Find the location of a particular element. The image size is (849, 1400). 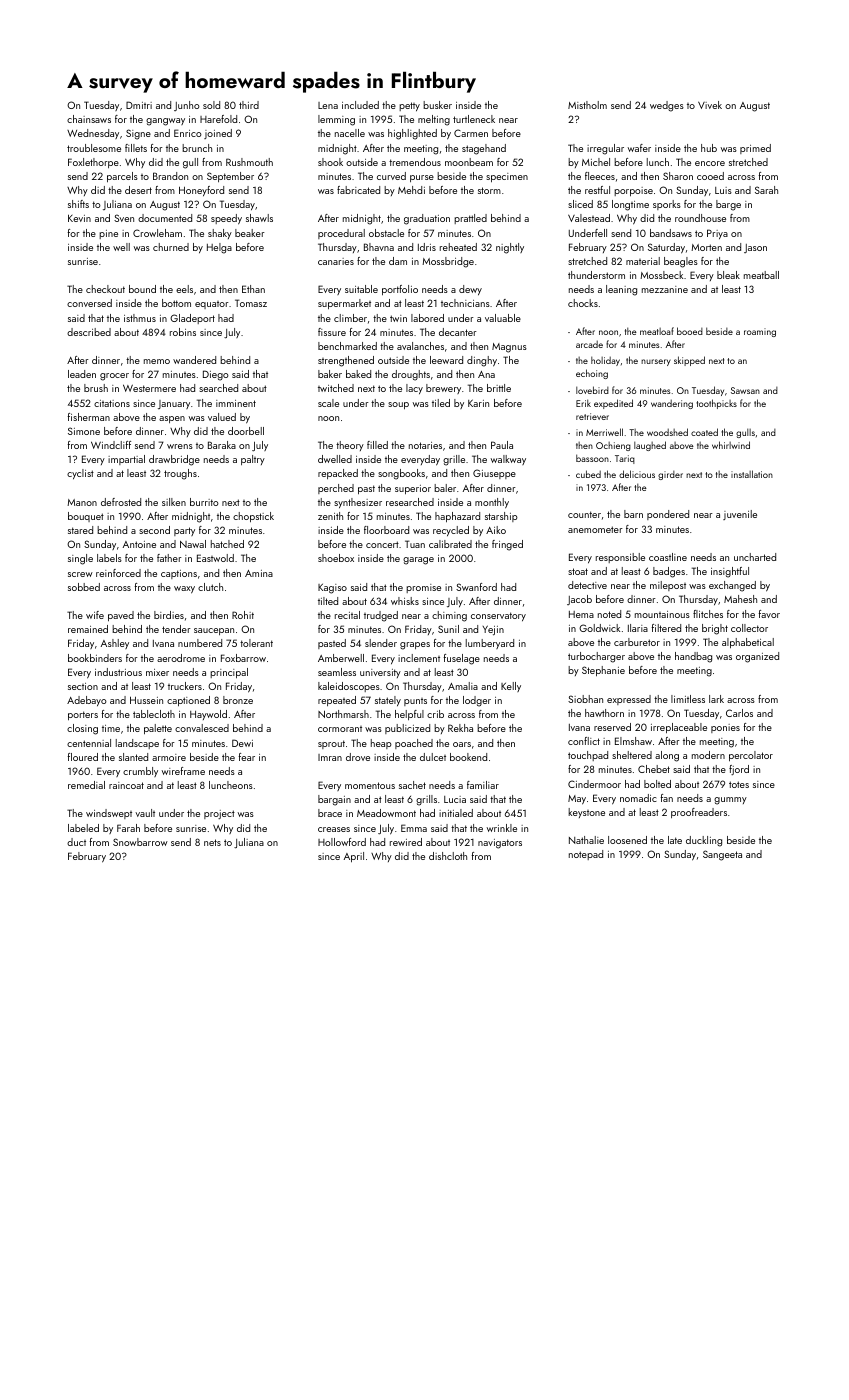

dulcet is located at coordinates (433, 757).
